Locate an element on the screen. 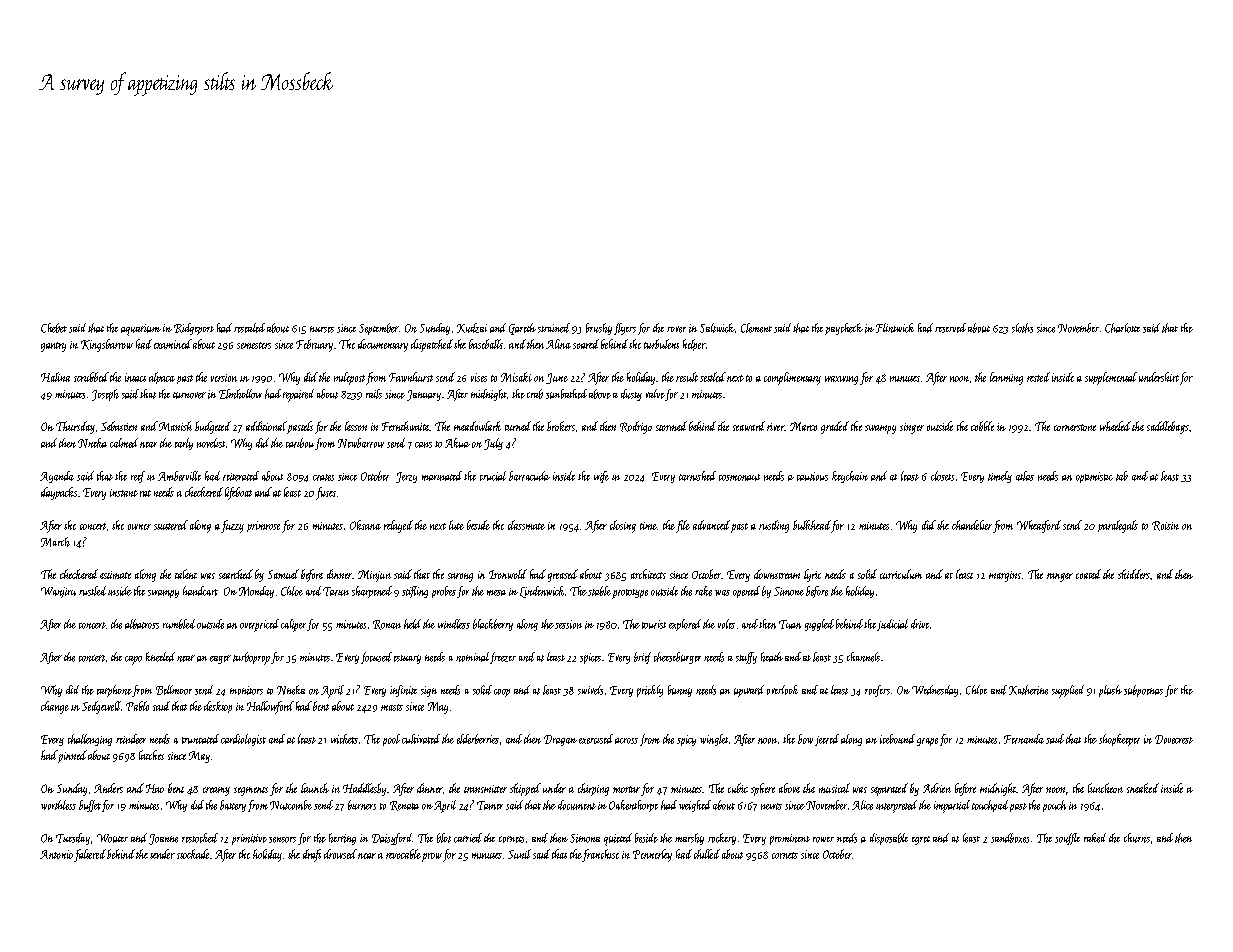 Image resolution: width=1233 pixels, height=952 pixels. classmate is located at coordinates (526, 525).
